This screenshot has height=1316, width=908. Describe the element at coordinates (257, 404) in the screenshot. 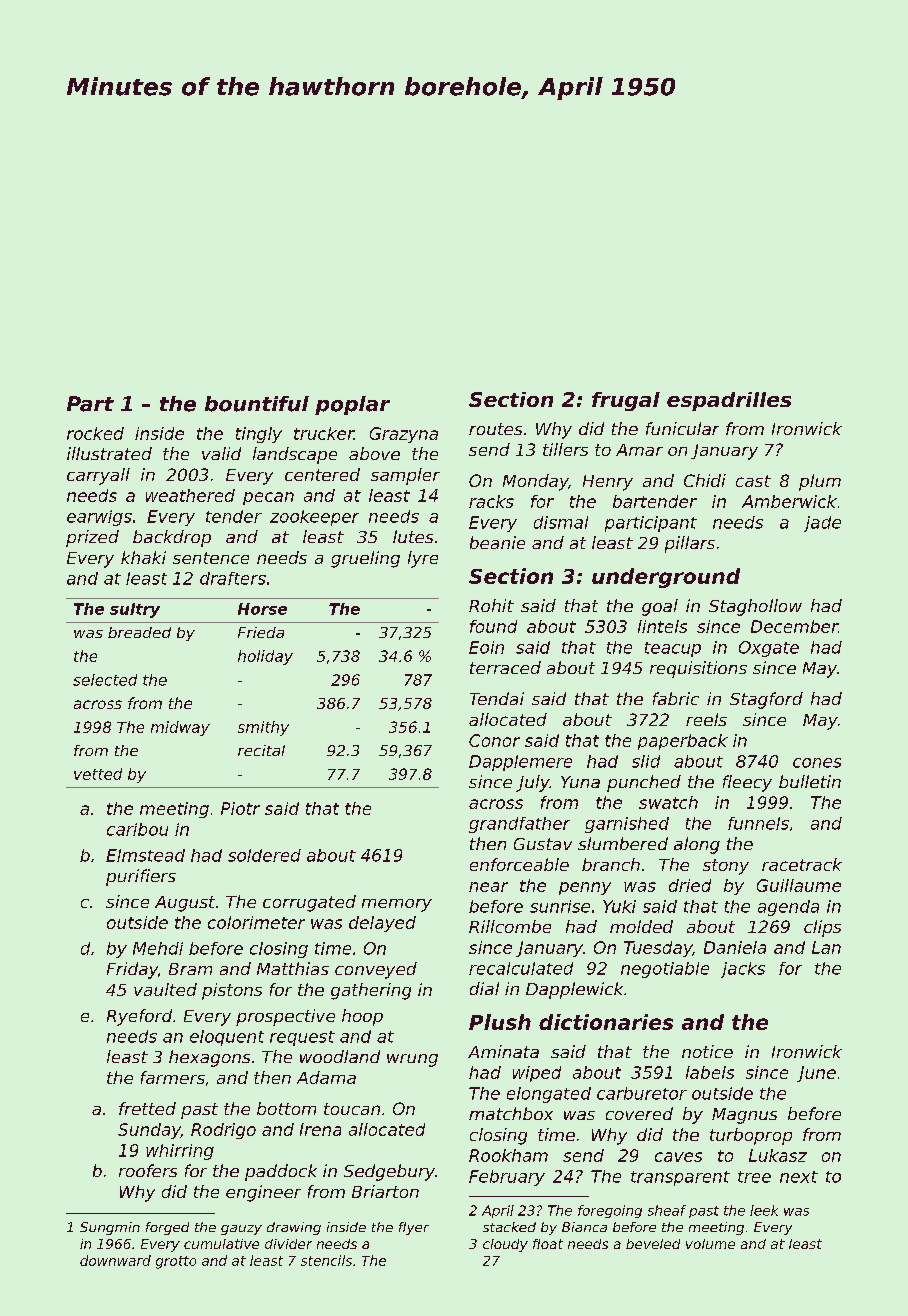

I see `bountiful` at that location.
